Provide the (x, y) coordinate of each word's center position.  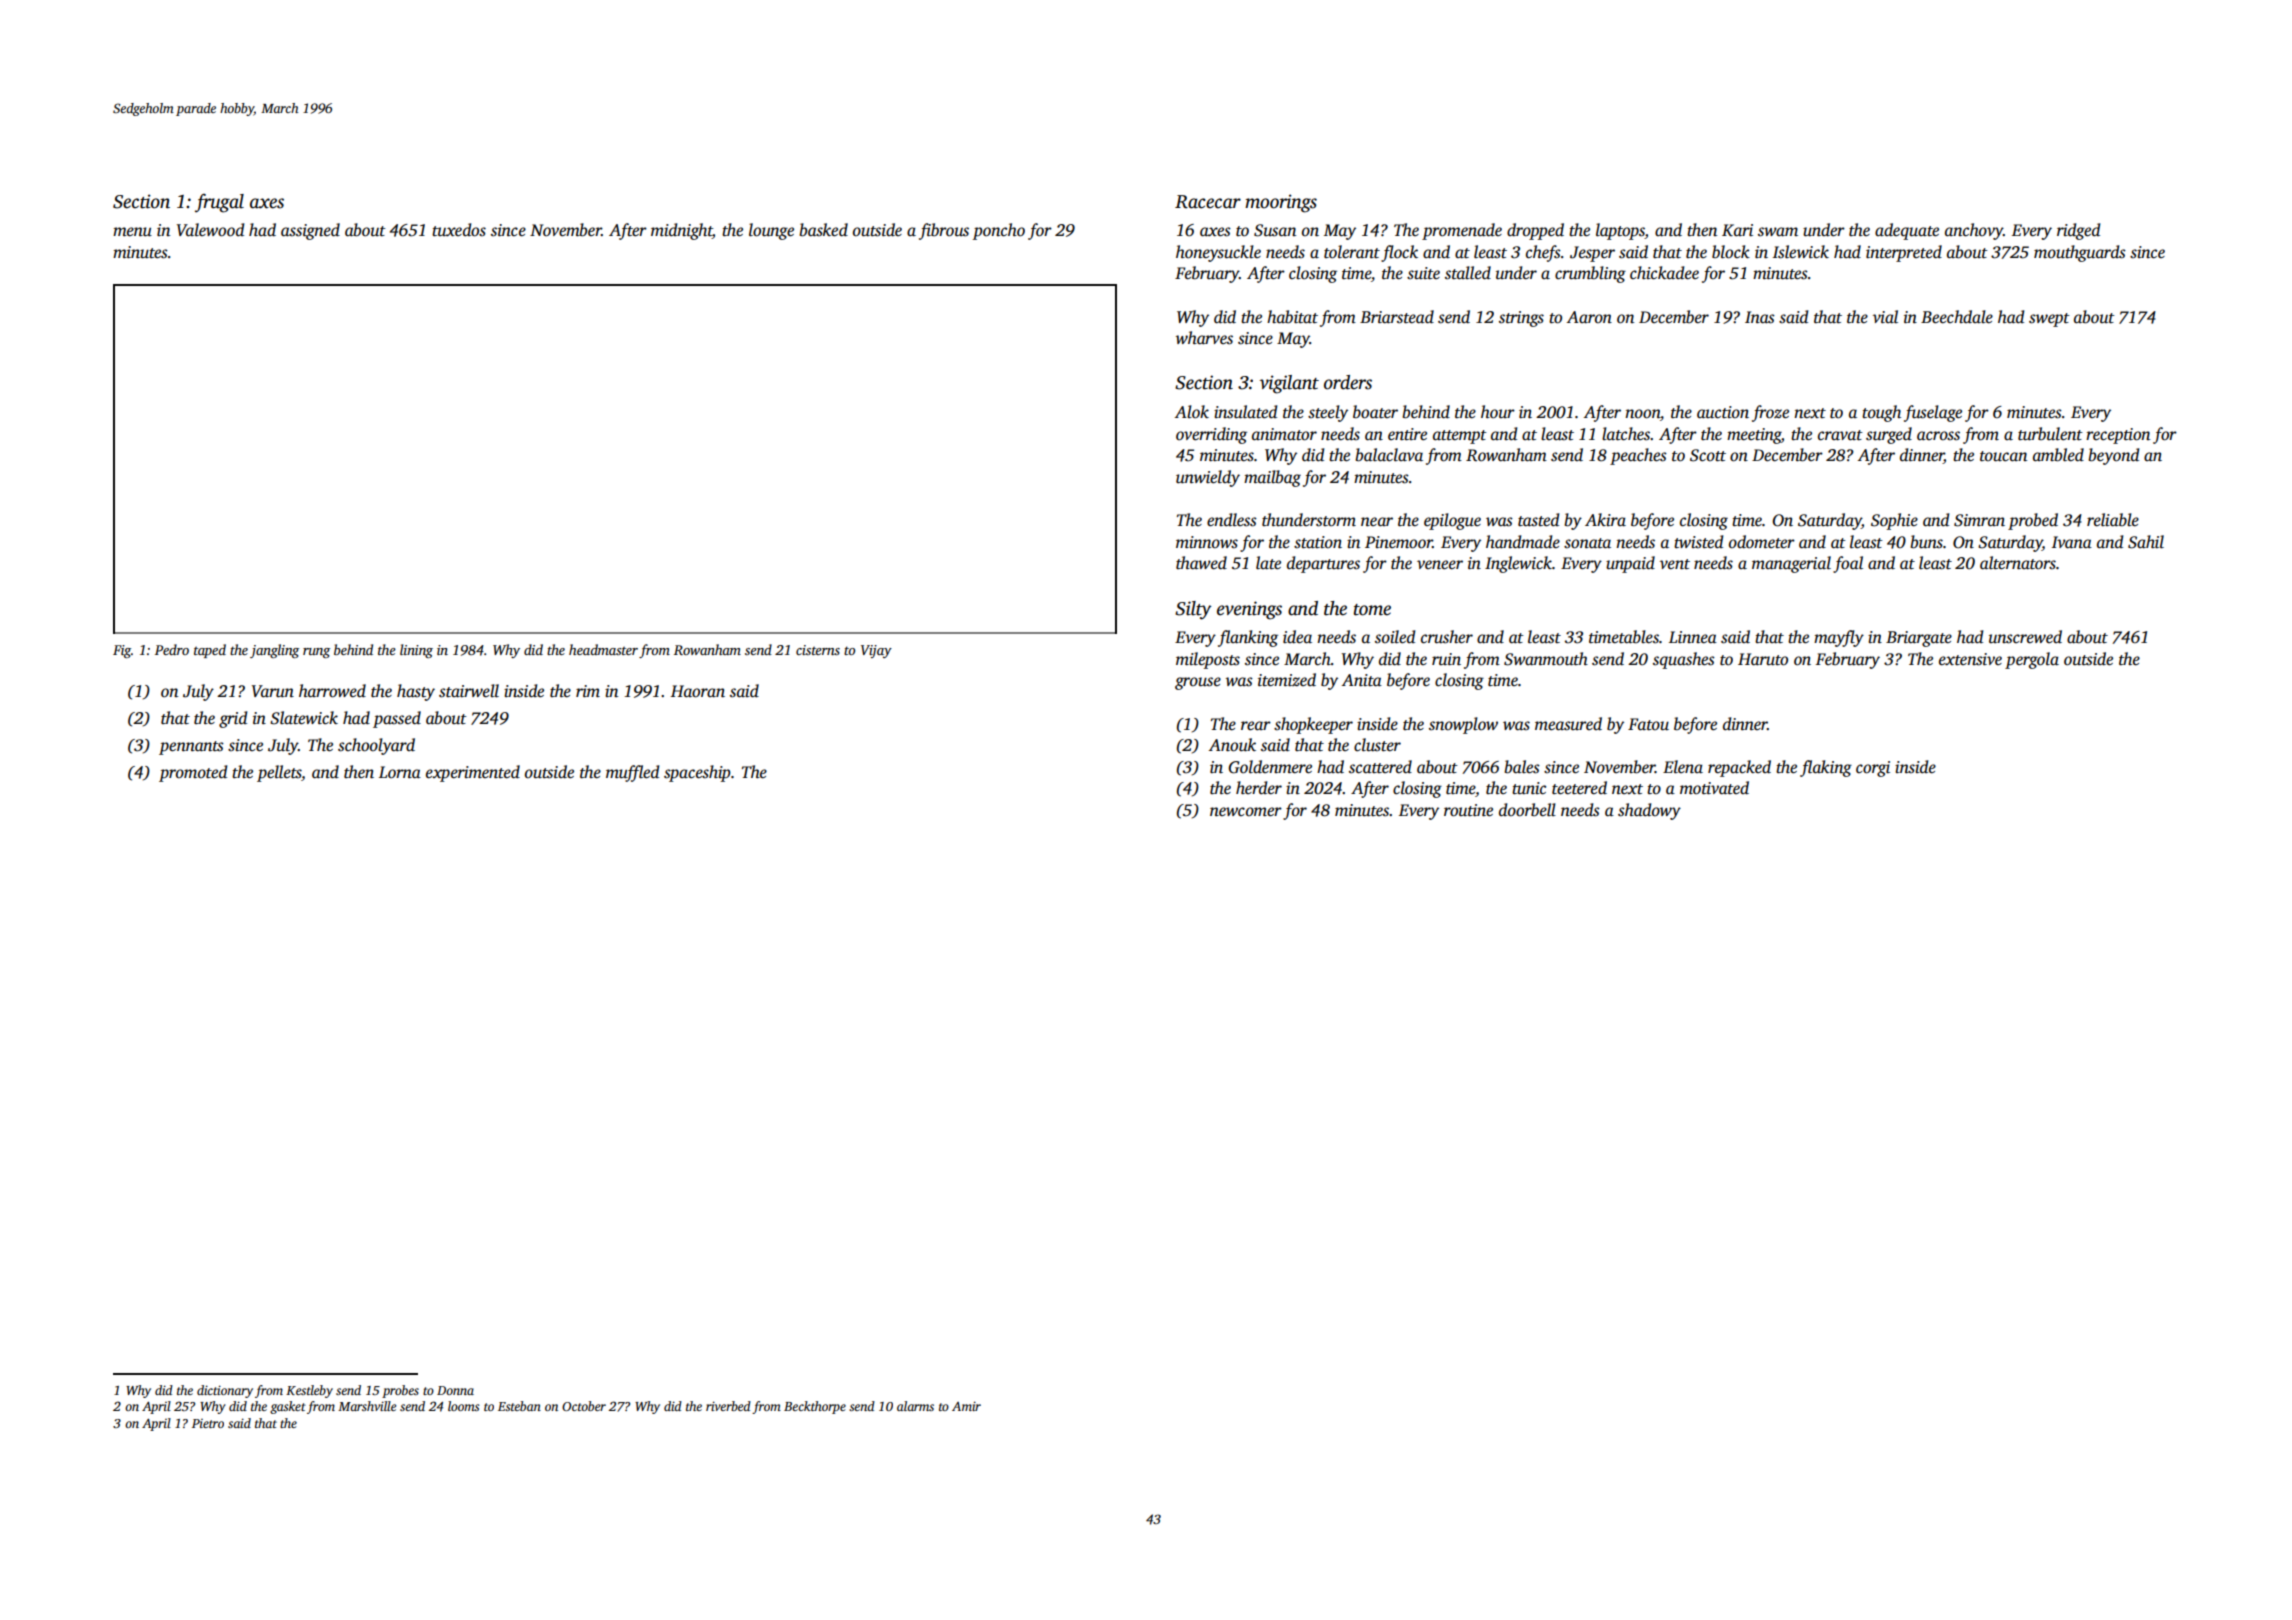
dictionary (225, 1391)
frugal (219, 203)
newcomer (1246, 812)
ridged (2078, 231)
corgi (1873, 769)
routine (1468, 810)
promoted (193, 773)
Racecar (1208, 202)
